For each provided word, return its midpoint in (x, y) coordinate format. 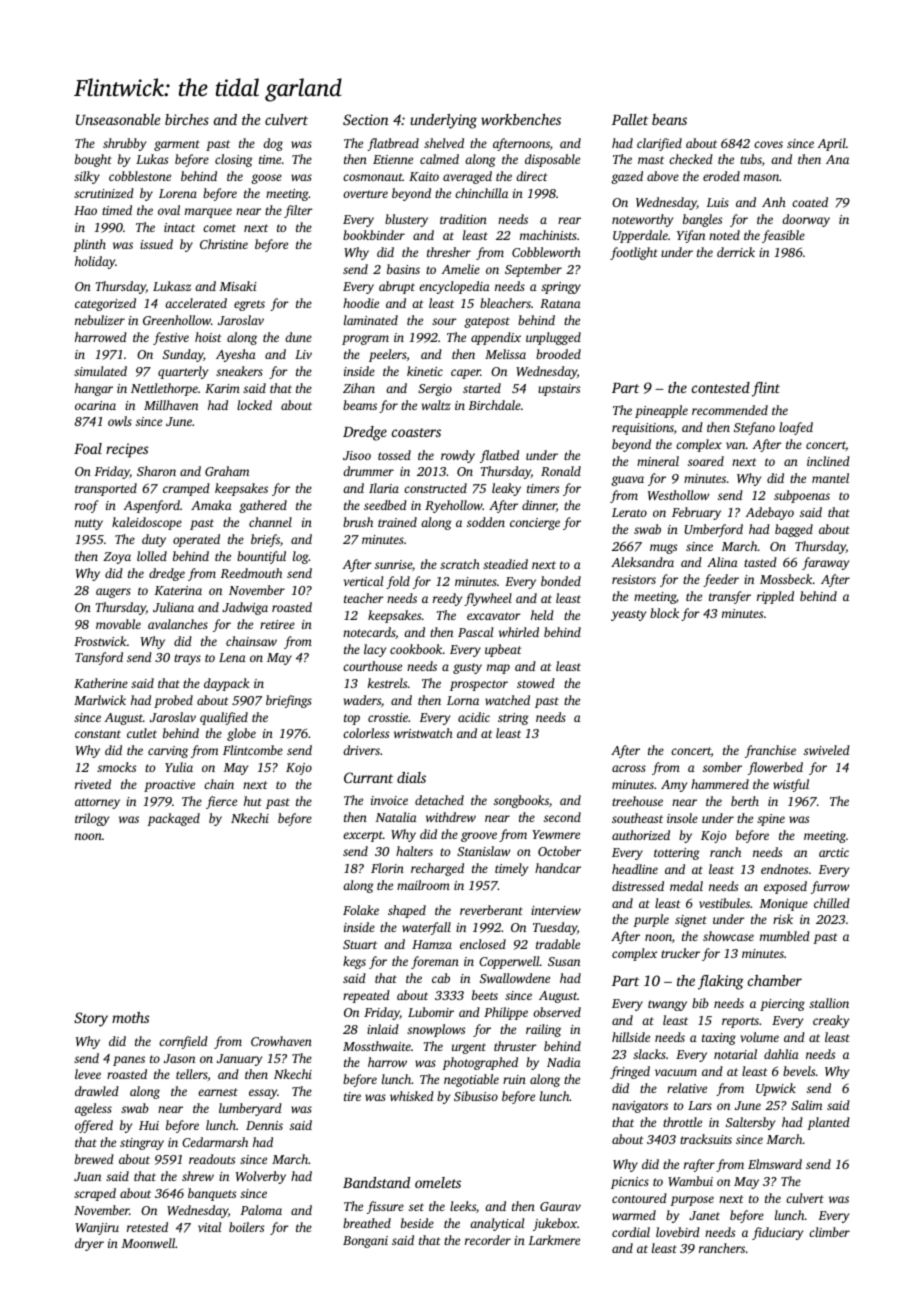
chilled (832, 903)
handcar (558, 868)
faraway (825, 563)
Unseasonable (118, 119)
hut (253, 801)
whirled (519, 632)
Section (366, 119)
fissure (385, 1207)
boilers (246, 1227)
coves (768, 144)
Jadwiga (245, 608)
